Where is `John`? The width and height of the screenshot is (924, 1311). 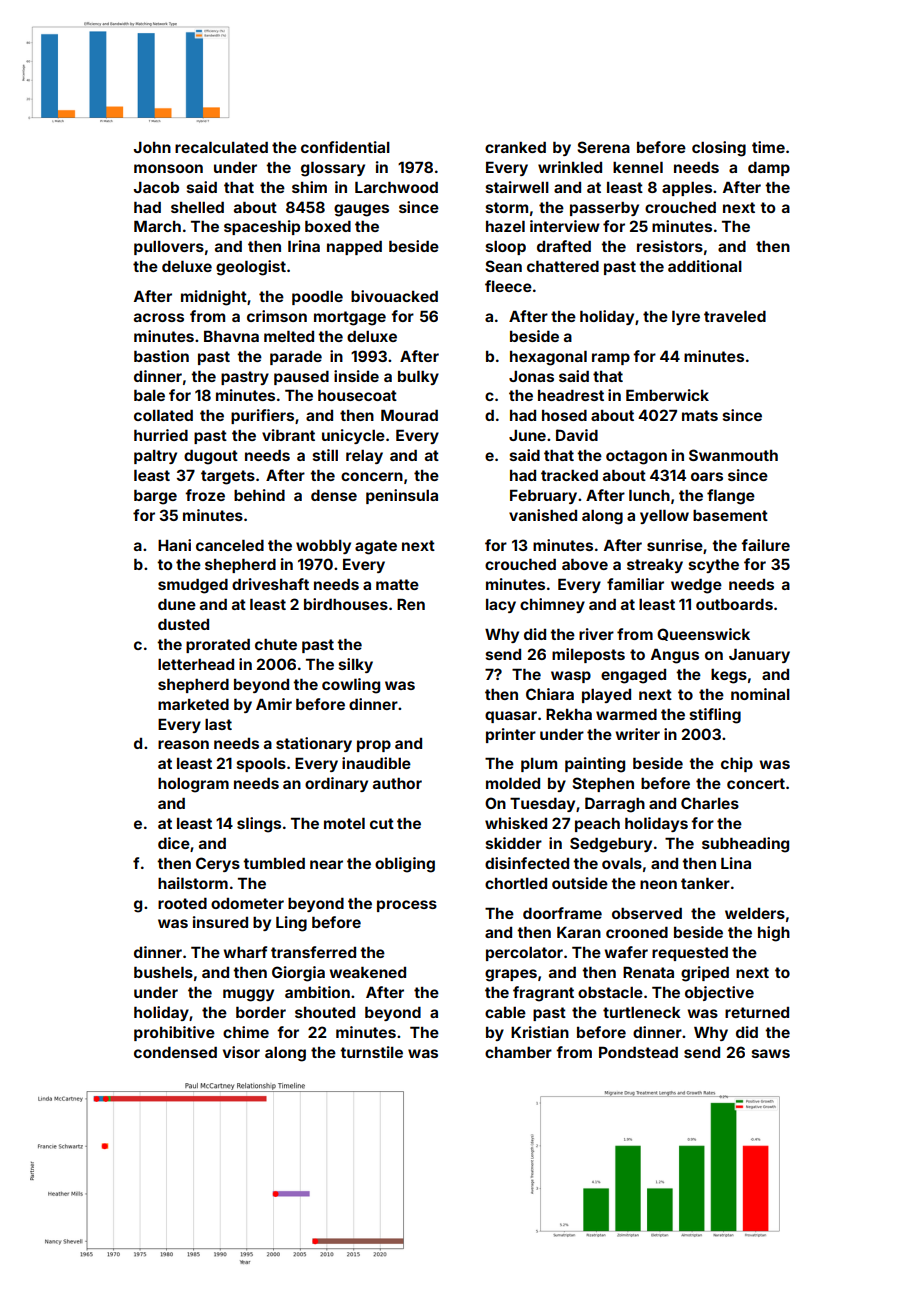 John is located at coordinates (152, 147).
